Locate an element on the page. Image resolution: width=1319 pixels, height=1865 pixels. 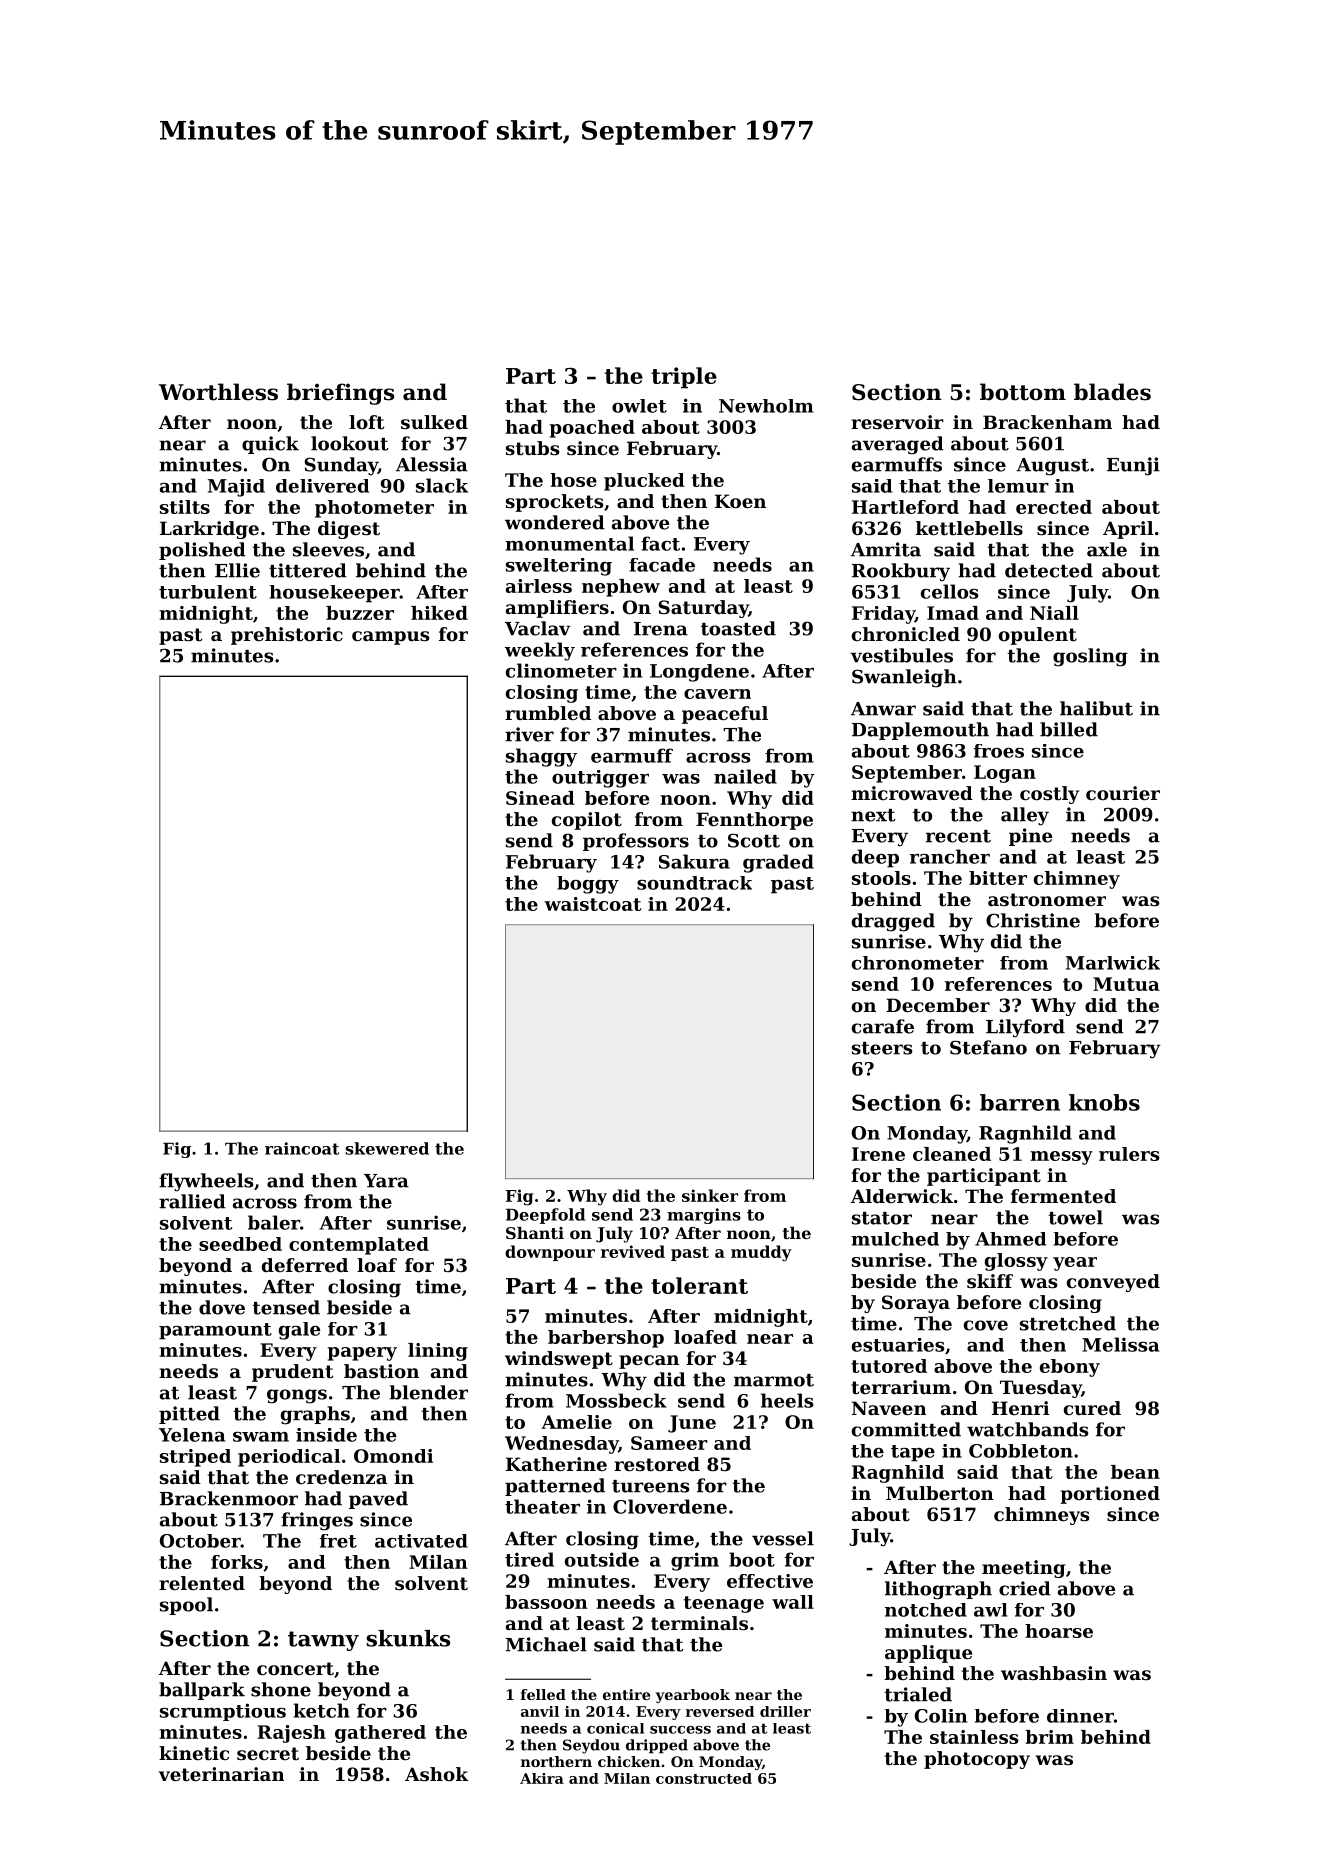
raincoat is located at coordinates (302, 1148).
